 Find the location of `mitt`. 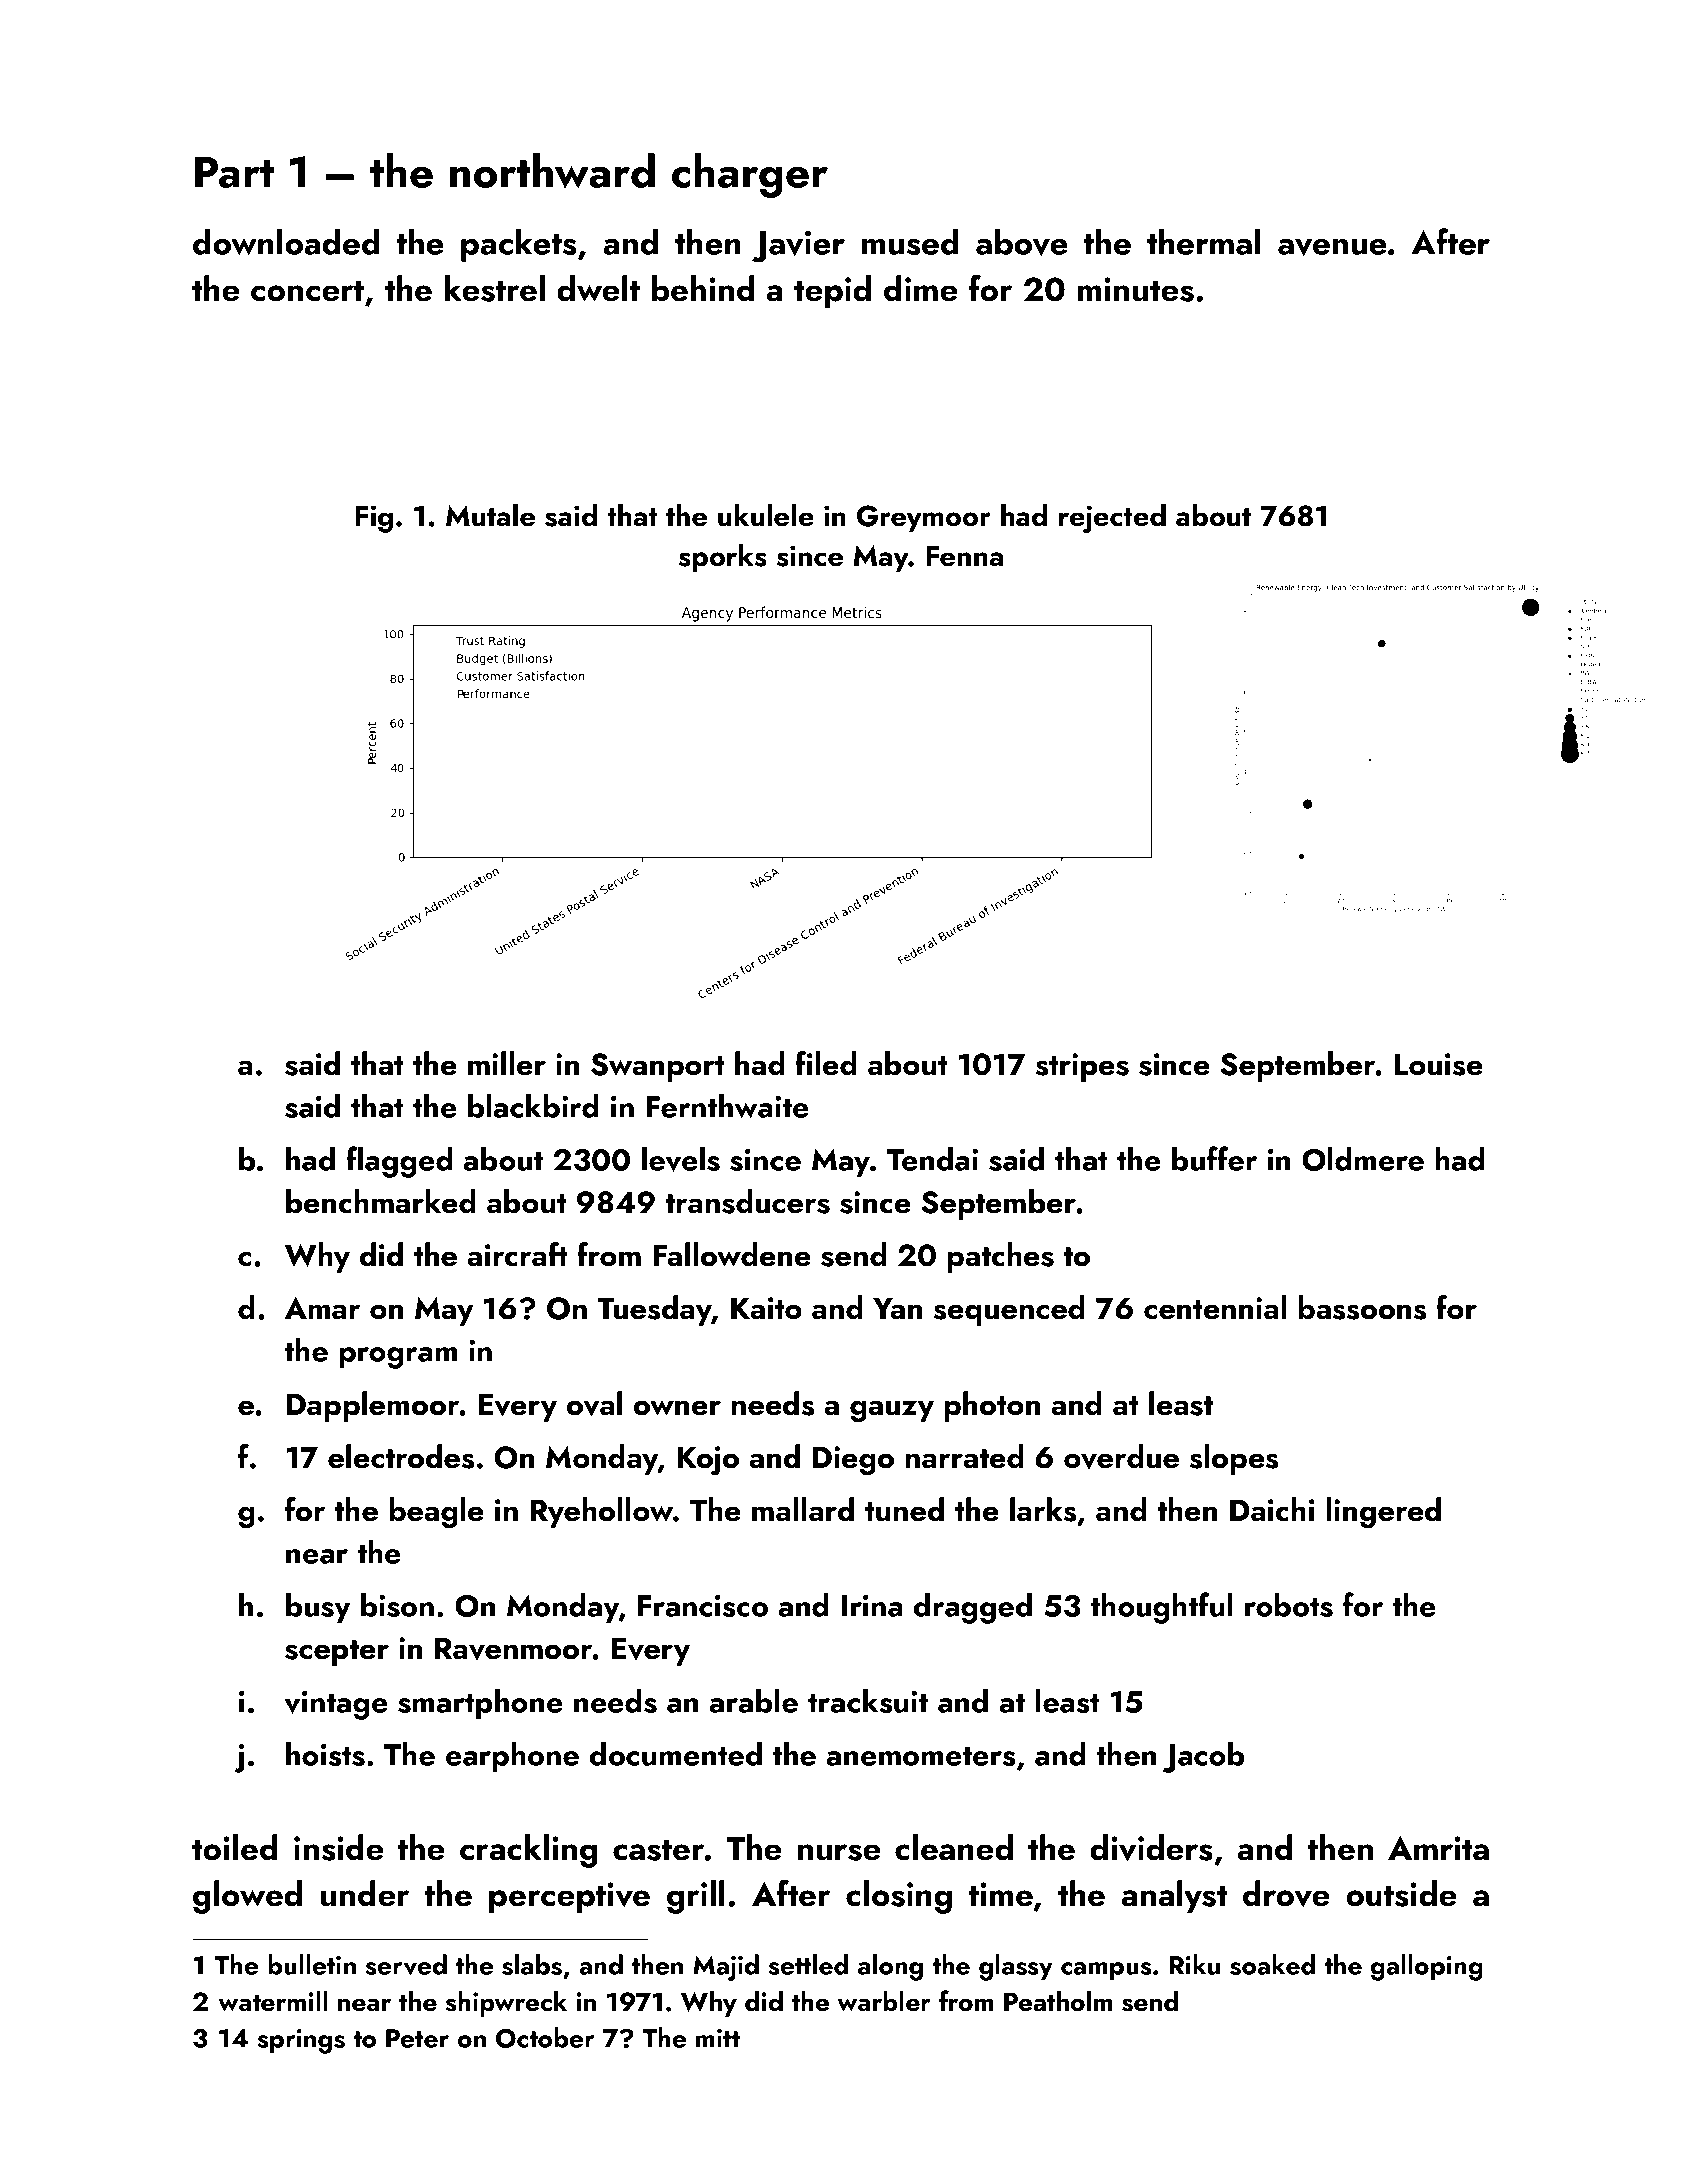

mitt is located at coordinates (718, 2038).
